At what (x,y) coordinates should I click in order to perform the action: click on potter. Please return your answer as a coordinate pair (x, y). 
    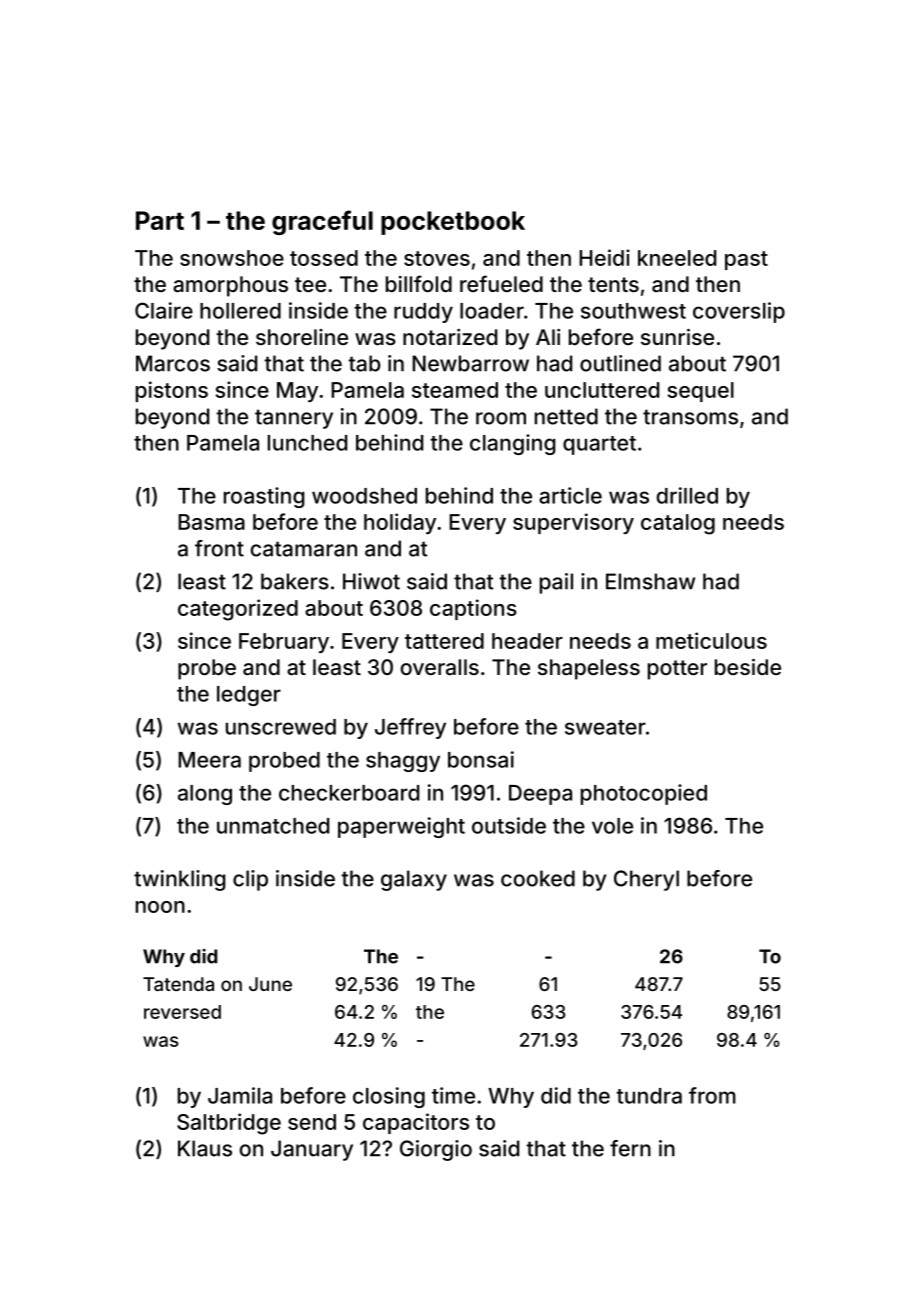
    Looking at the image, I should click on (677, 670).
